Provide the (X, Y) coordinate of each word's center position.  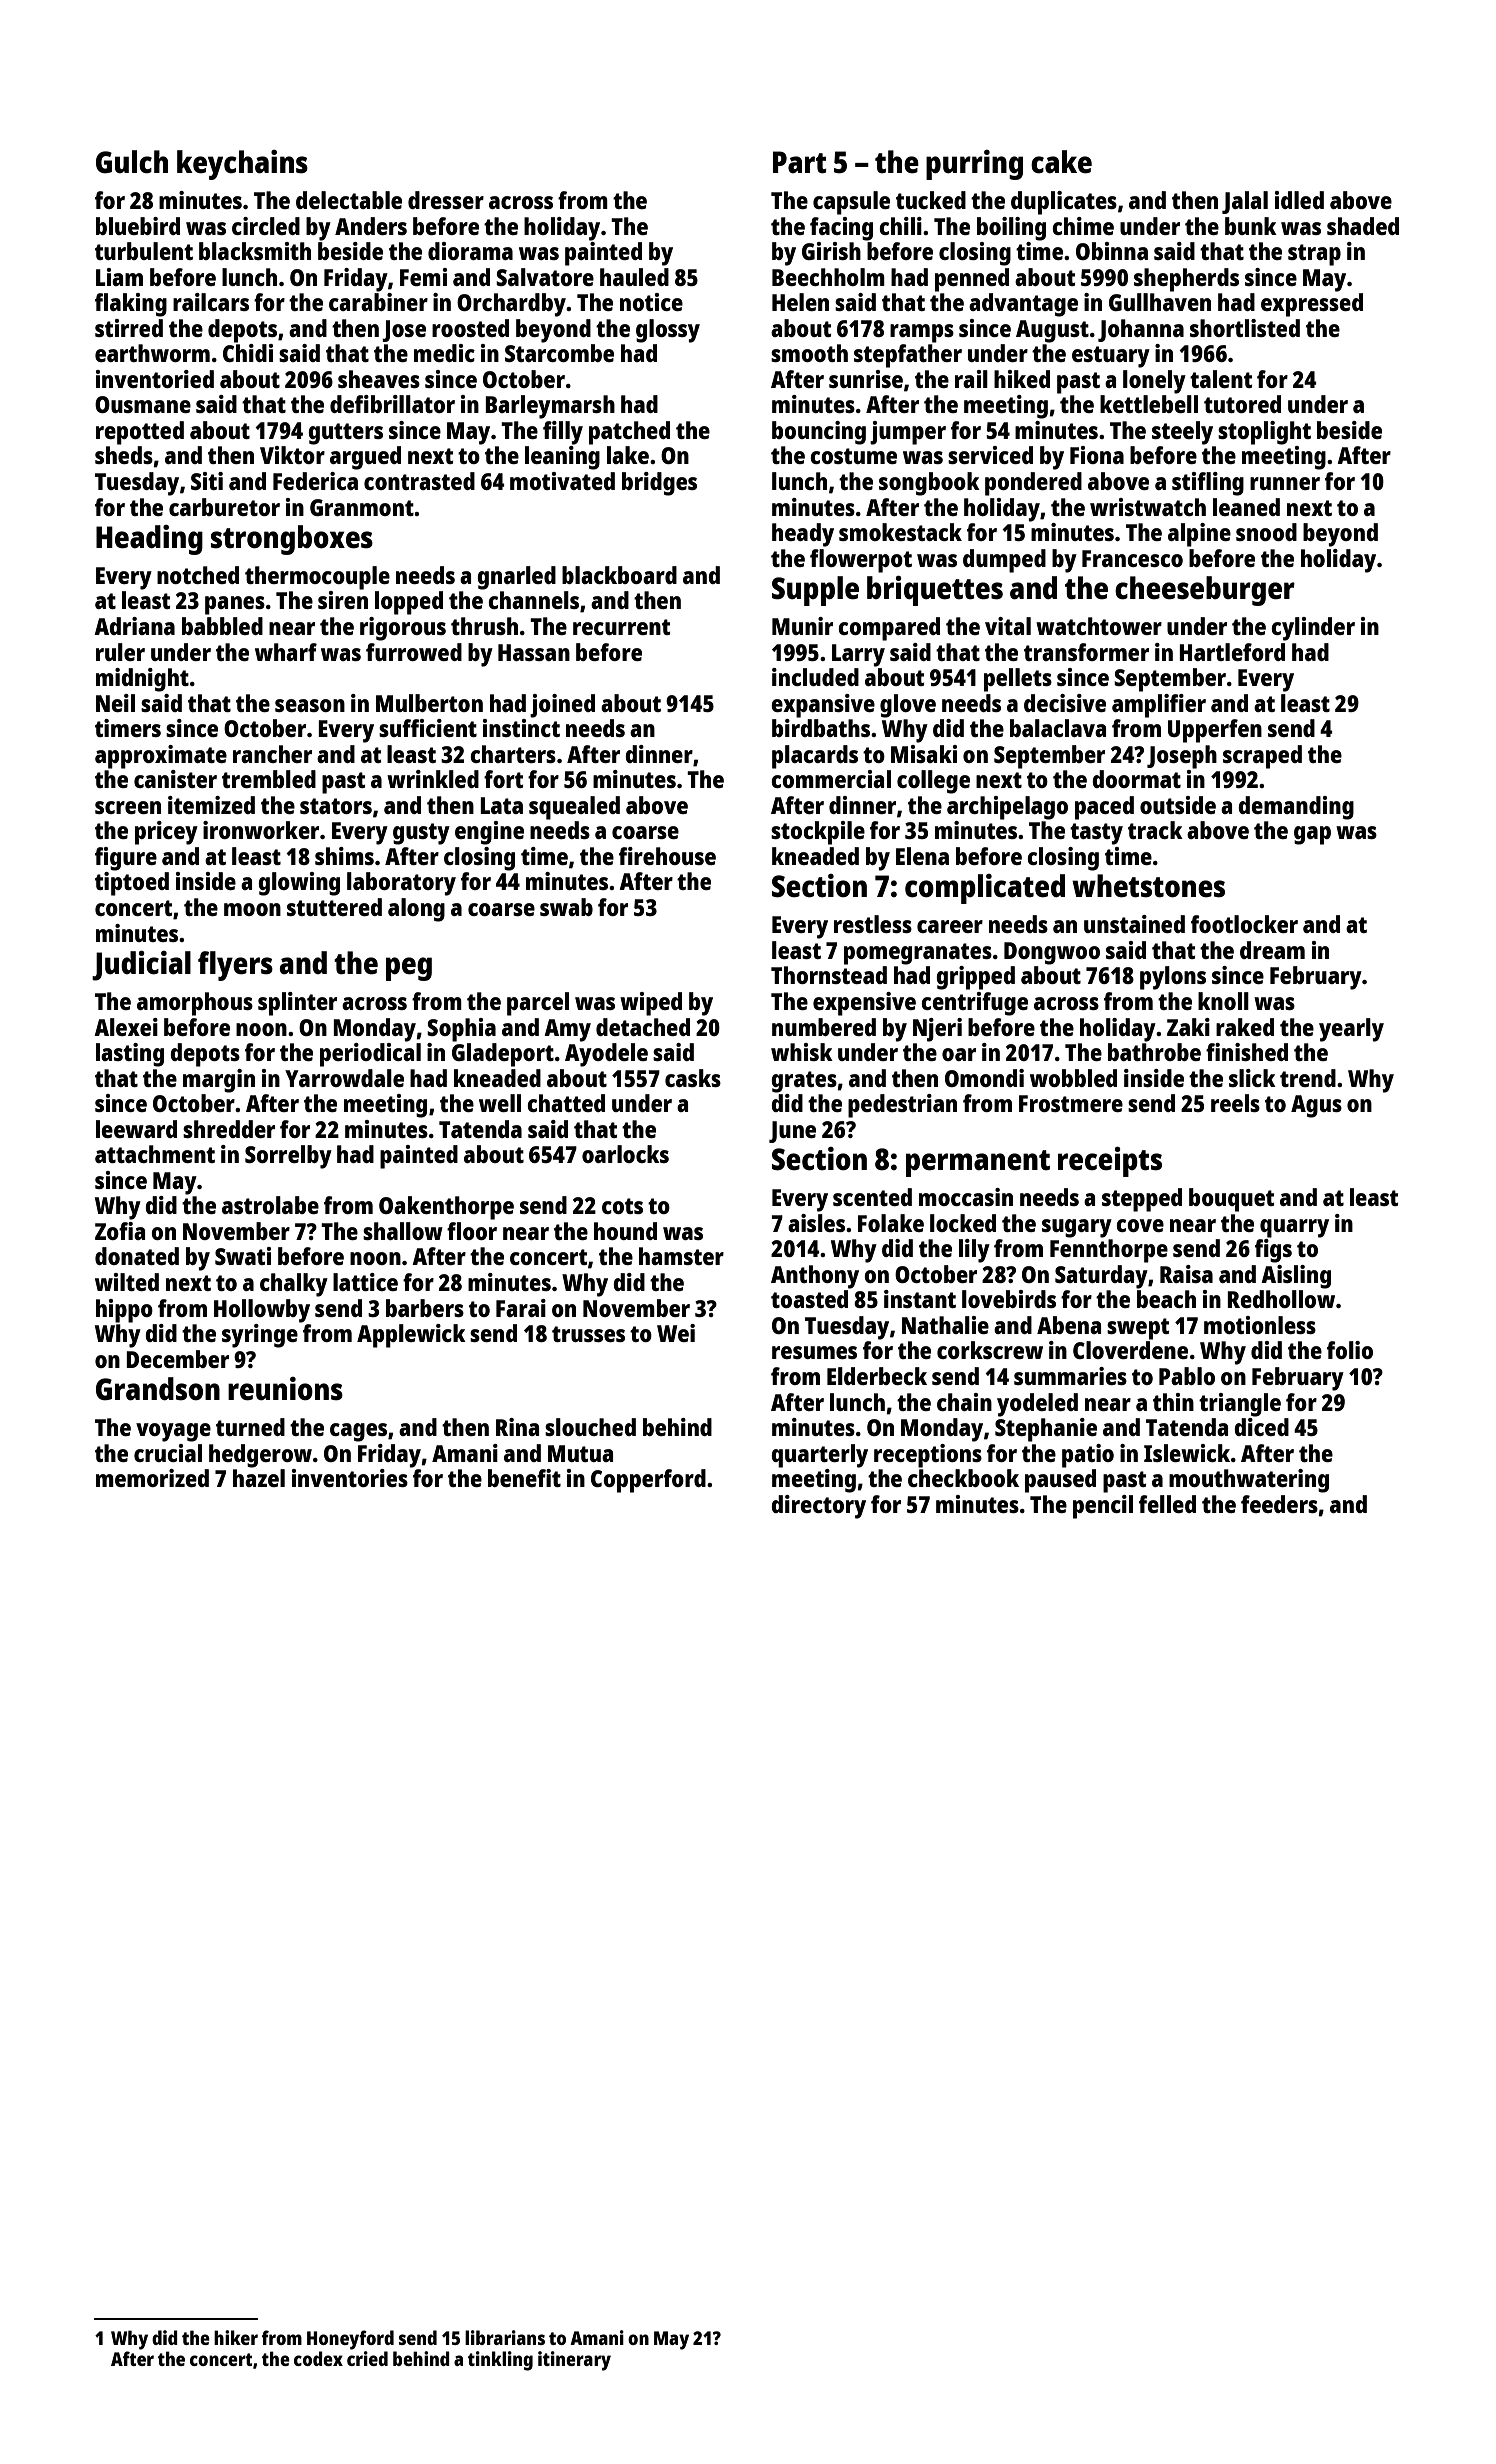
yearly (1351, 1030)
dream (1272, 950)
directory (818, 1507)
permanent (978, 1163)
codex (318, 2358)
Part (799, 162)
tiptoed (132, 884)
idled (1299, 200)
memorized (152, 1478)
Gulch (132, 161)
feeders (1279, 1504)
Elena (922, 856)
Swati (243, 1256)
